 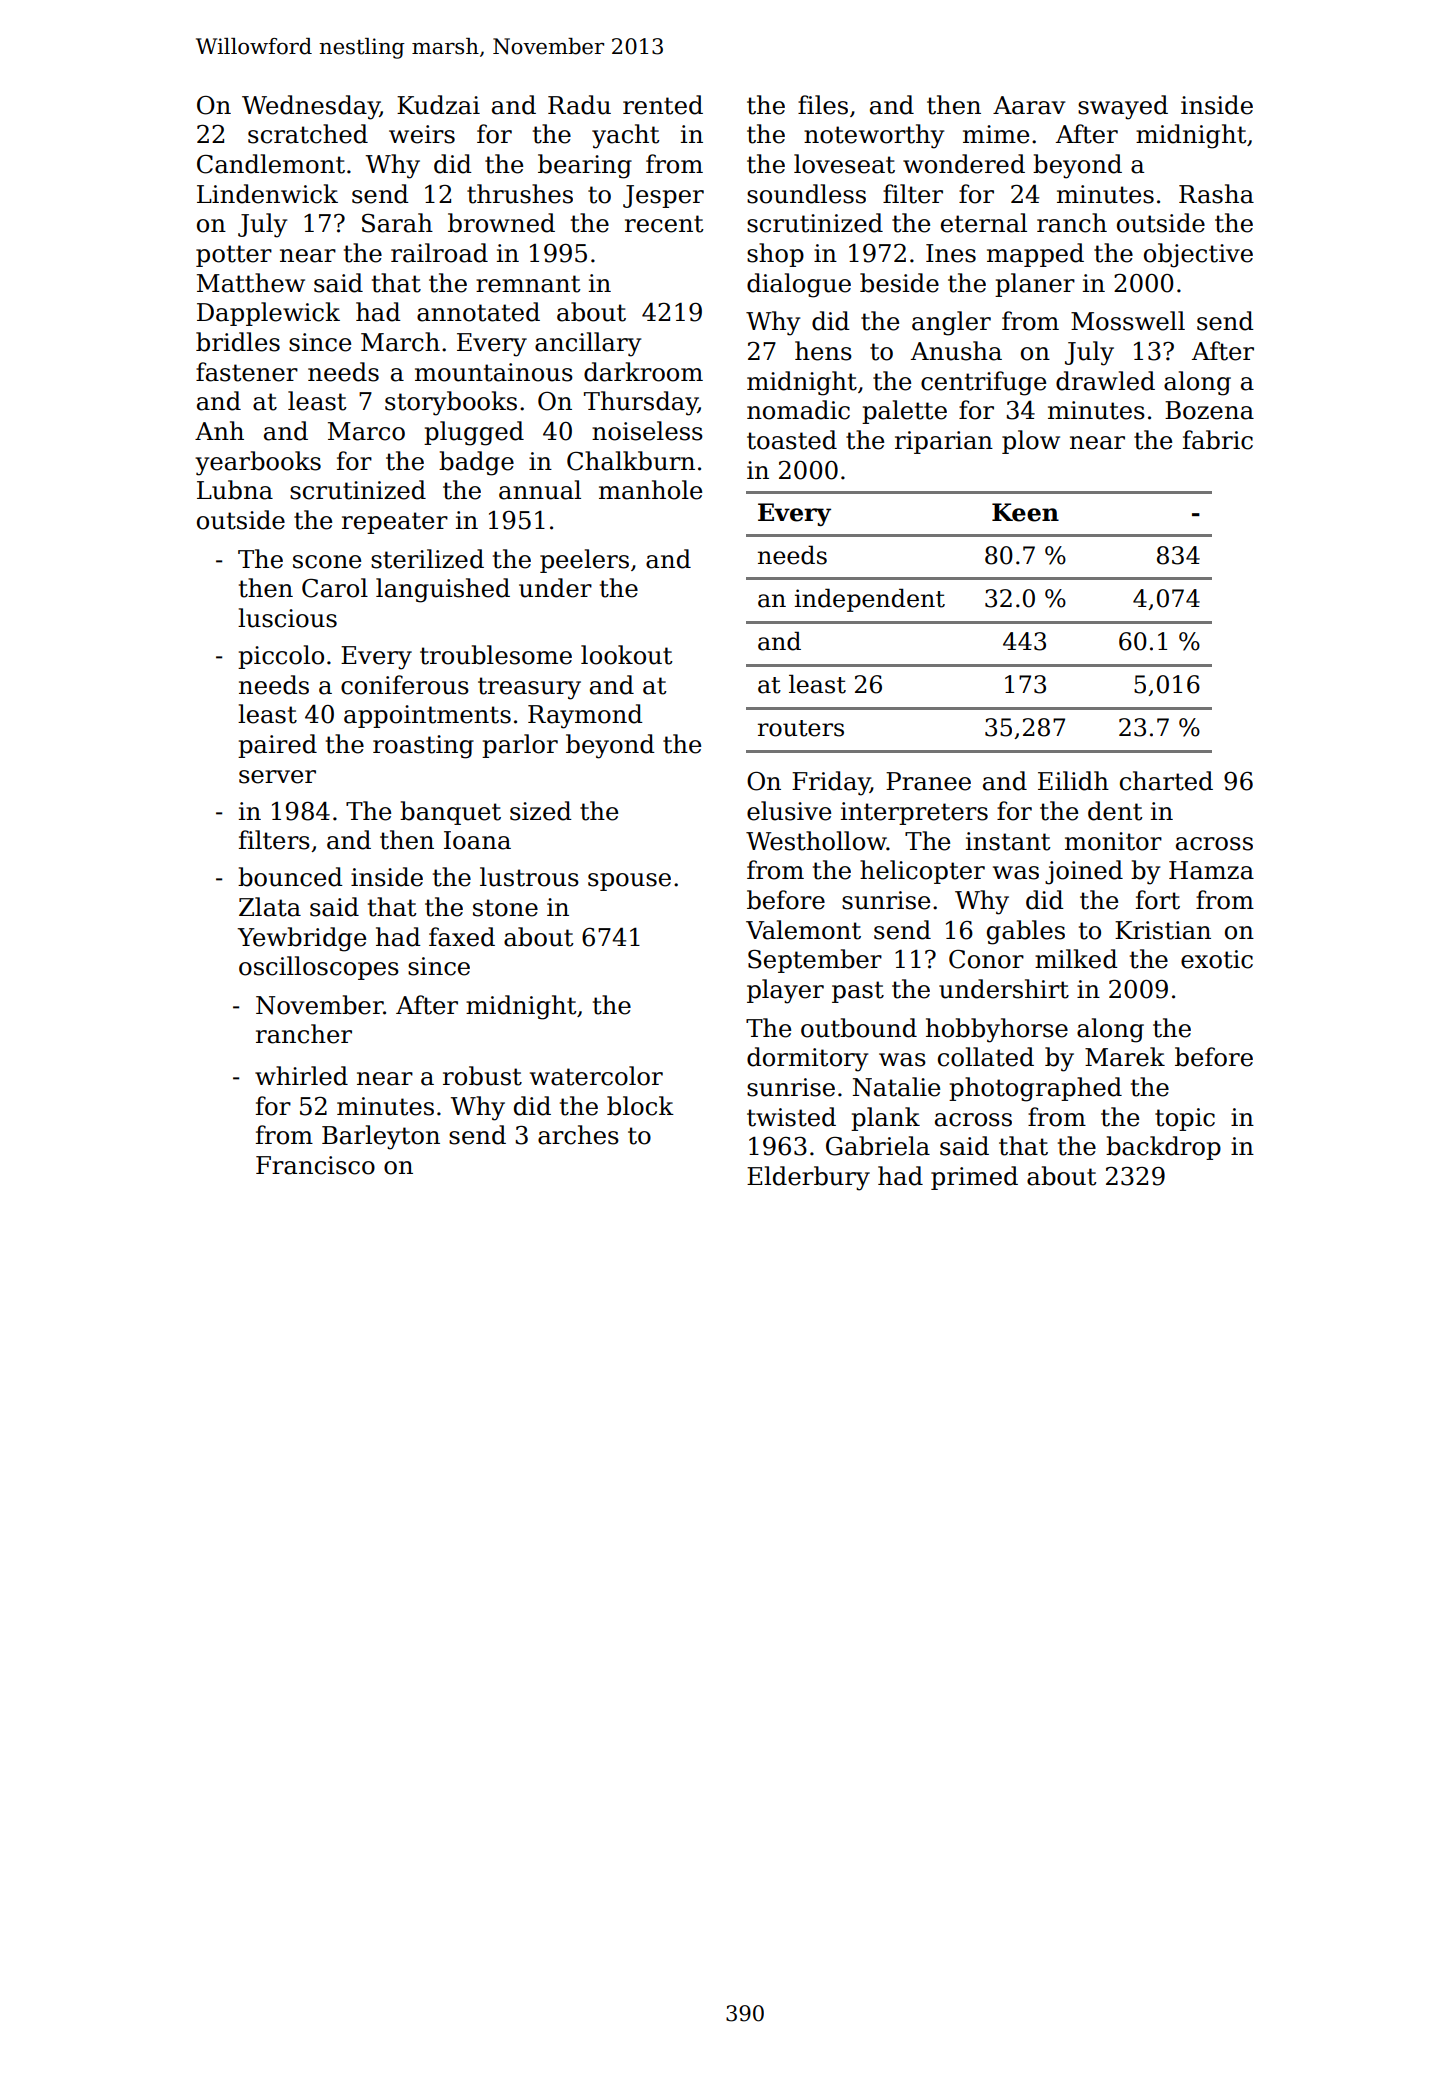 I want to click on Hamza, so click(x=1211, y=870).
